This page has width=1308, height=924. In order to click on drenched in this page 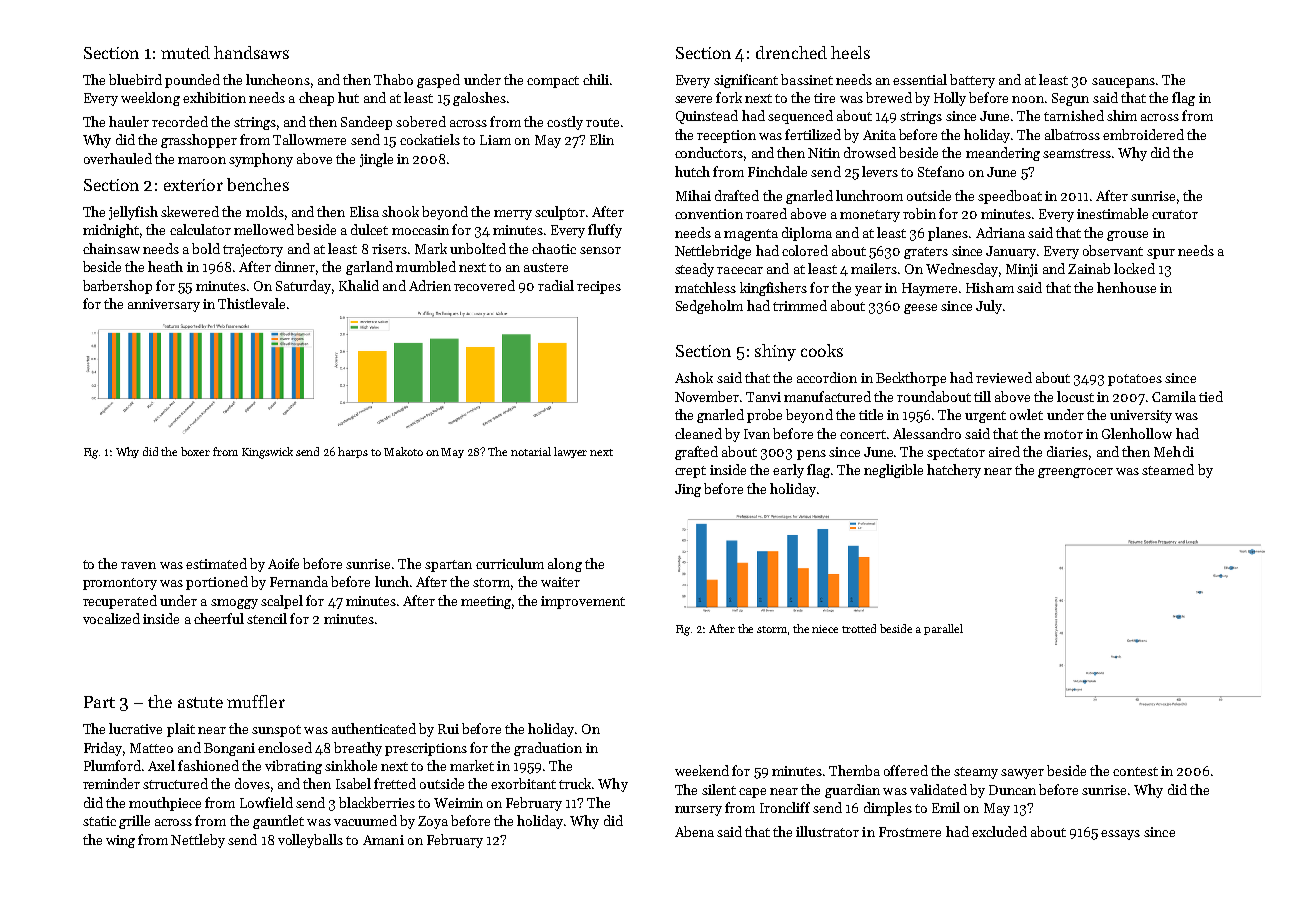, I will do `click(791, 52)`.
